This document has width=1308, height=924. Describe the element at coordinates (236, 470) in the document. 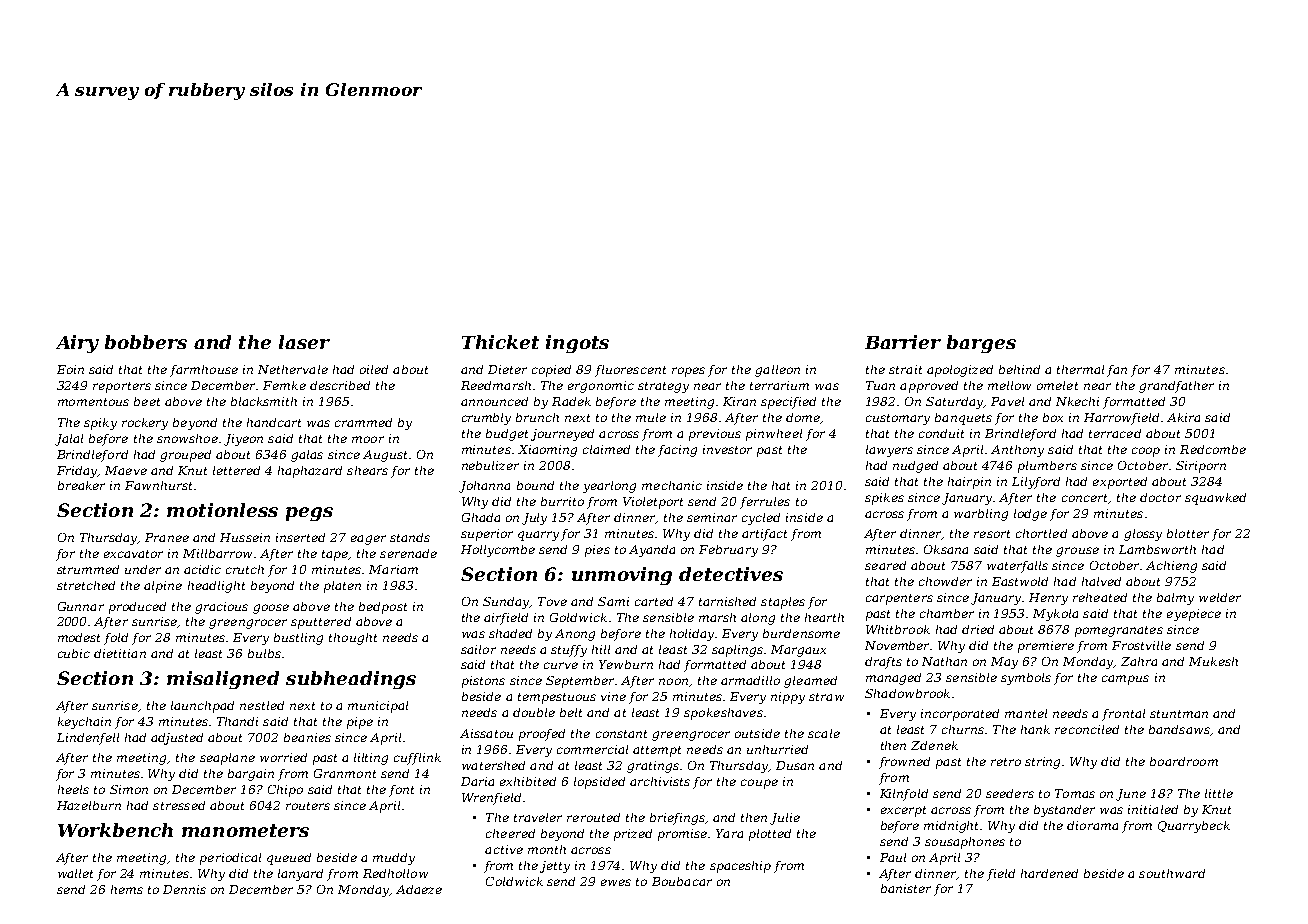

I see `lettered` at that location.
